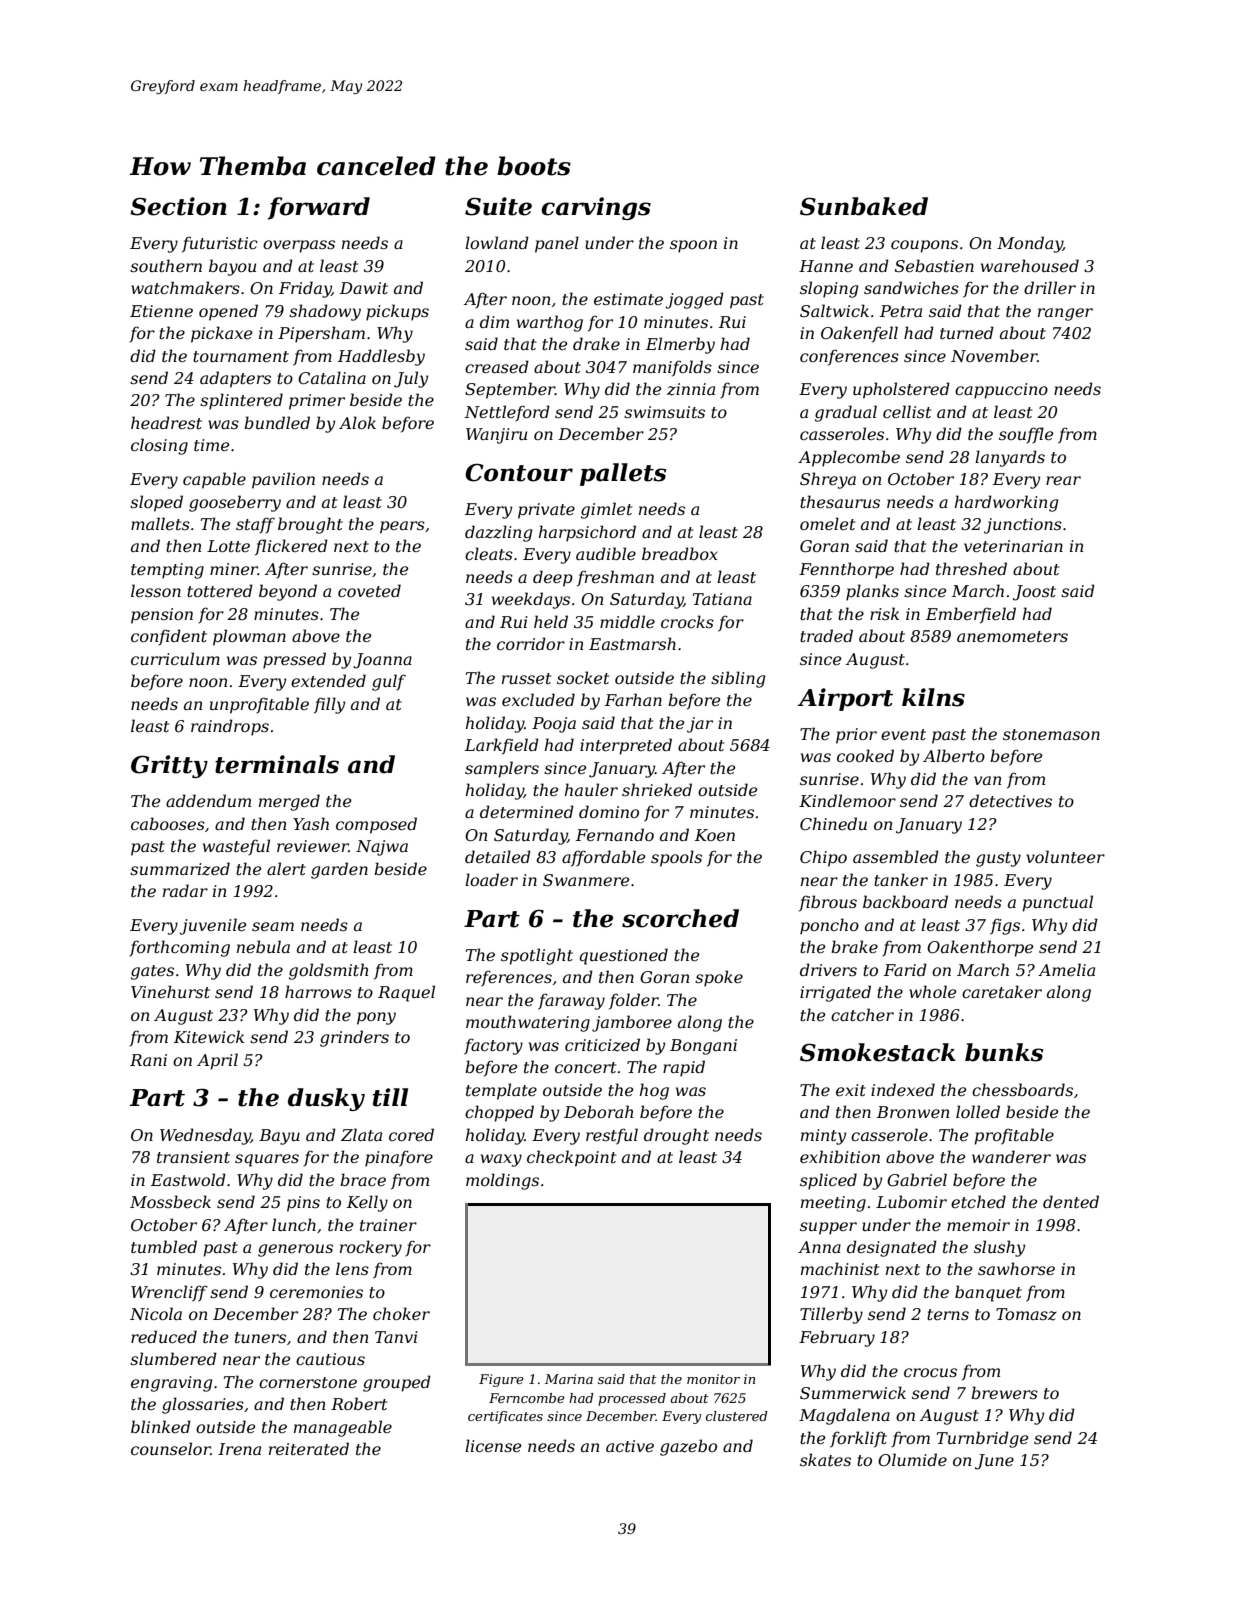 This image has width=1236, height=1600. Describe the element at coordinates (170, 991) in the image. I see `Vinehurst` at that location.
